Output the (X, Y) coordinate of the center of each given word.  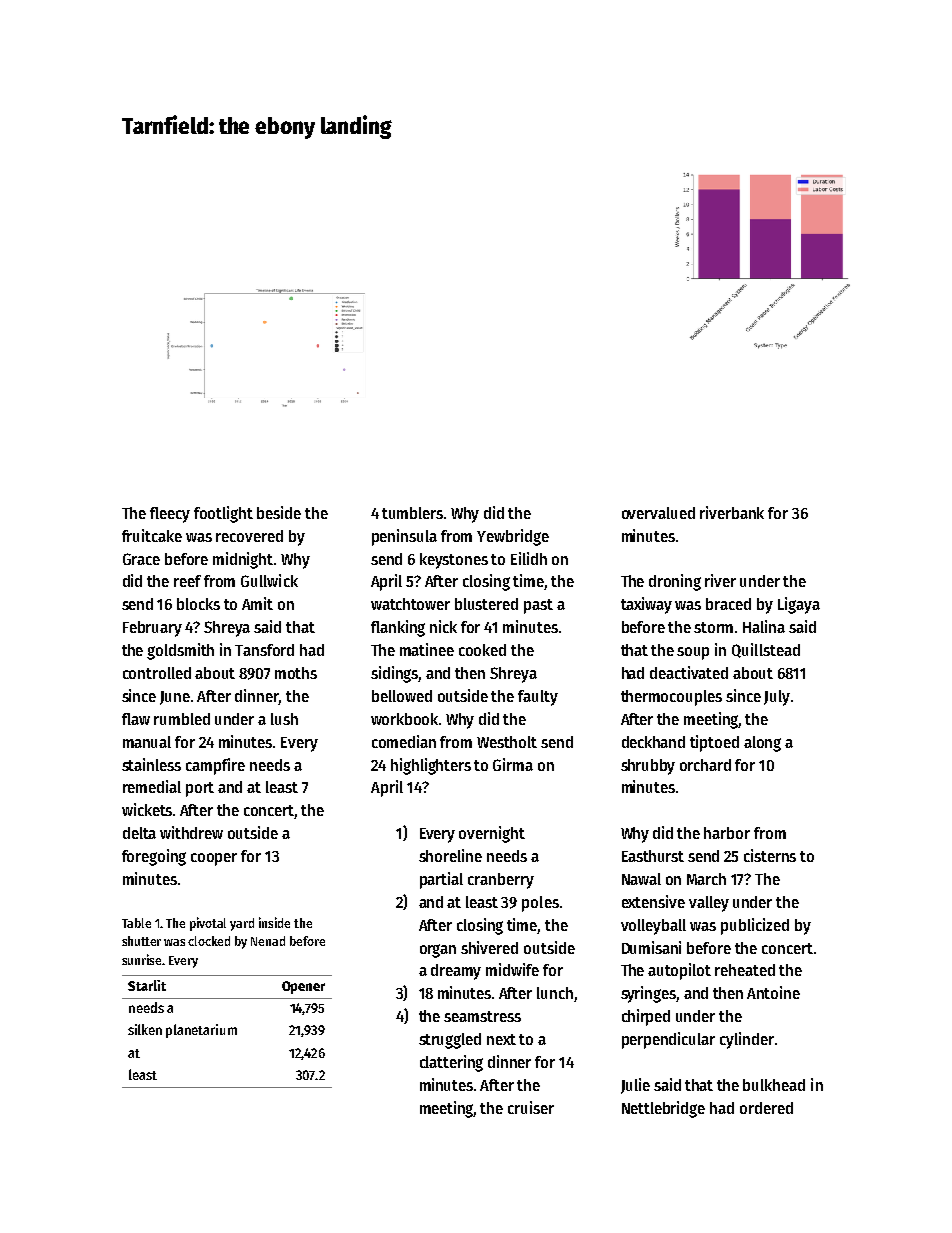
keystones (454, 561)
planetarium (201, 1031)
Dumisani (651, 947)
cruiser (531, 1107)
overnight (492, 834)
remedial (152, 786)
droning (675, 582)
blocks (198, 604)
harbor (727, 833)
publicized (755, 926)
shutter (141, 941)
